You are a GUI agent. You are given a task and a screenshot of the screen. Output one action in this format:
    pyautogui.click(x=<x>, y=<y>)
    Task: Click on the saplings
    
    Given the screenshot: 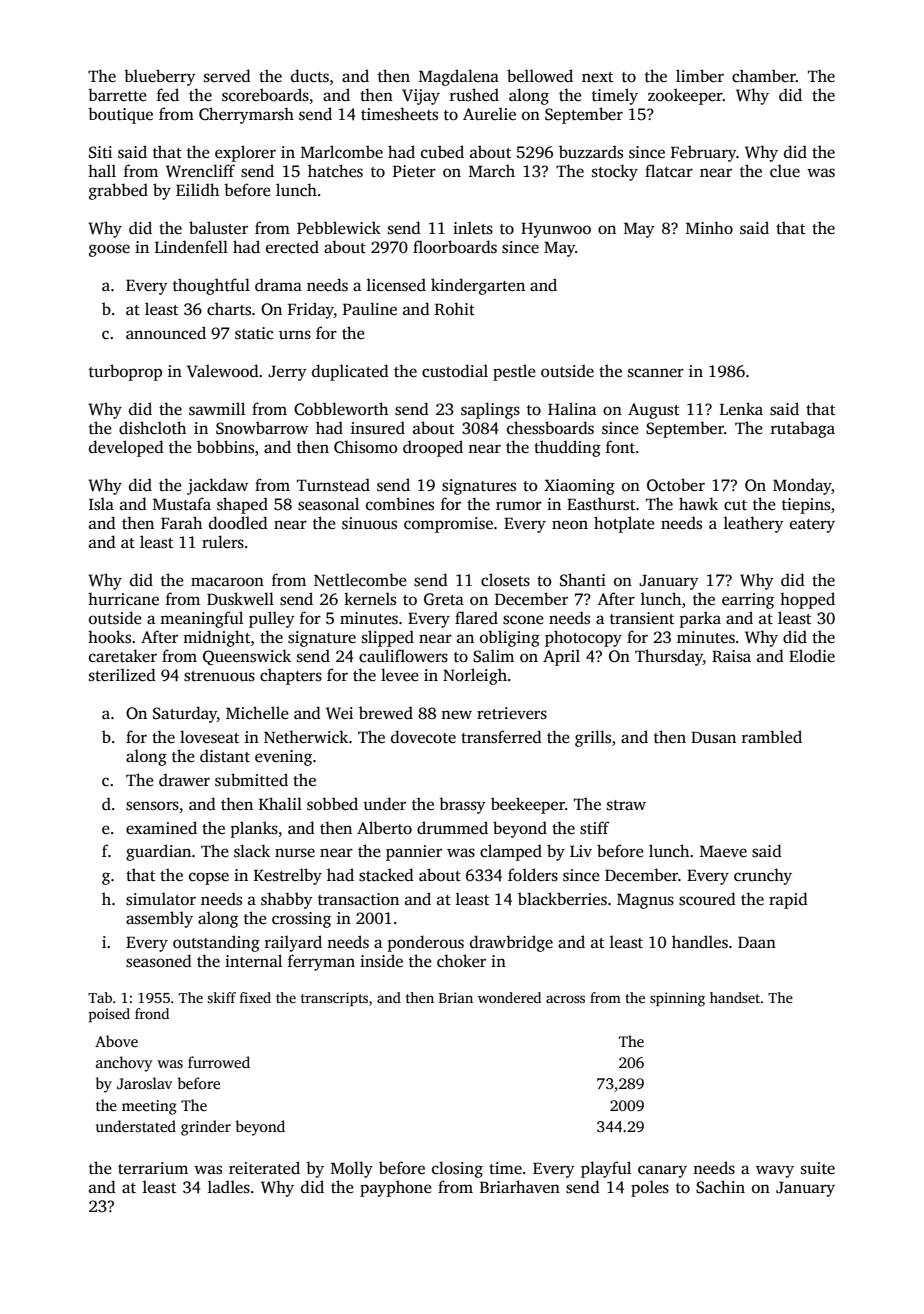 What is the action you would take?
    pyautogui.click(x=490, y=410)
